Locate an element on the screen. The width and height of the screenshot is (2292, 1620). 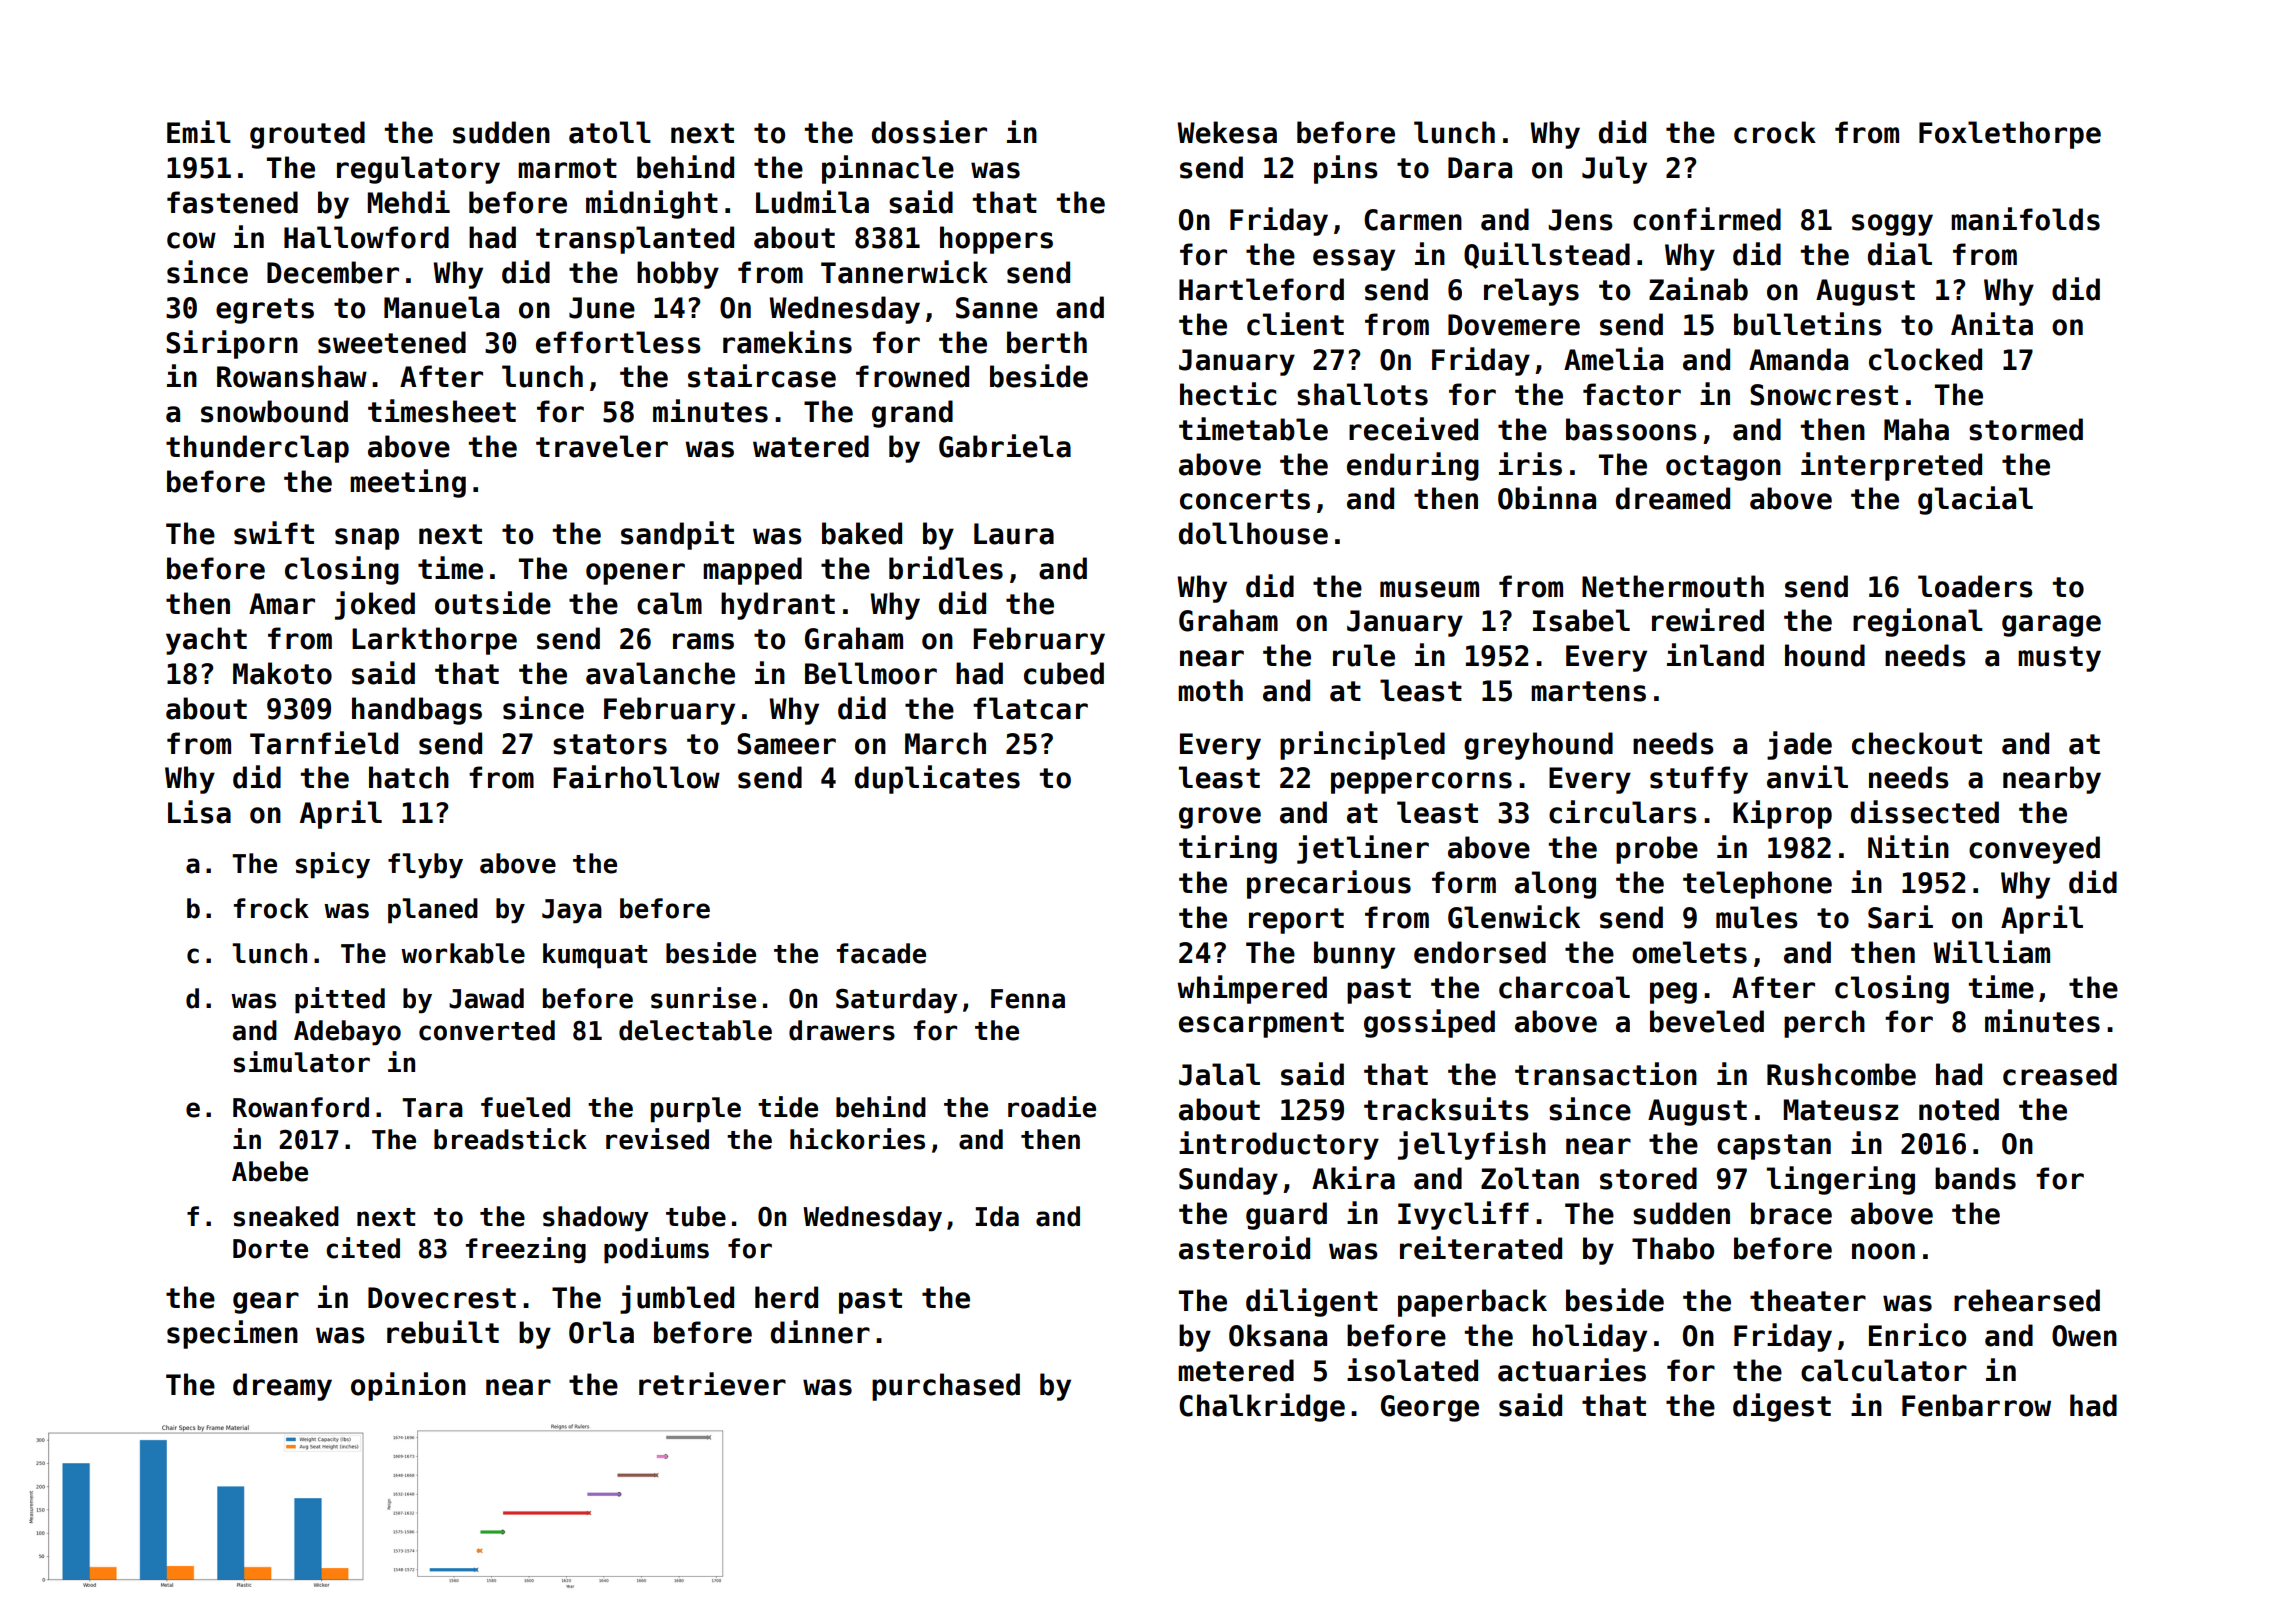
cow is located at coordinates (191, 240).
